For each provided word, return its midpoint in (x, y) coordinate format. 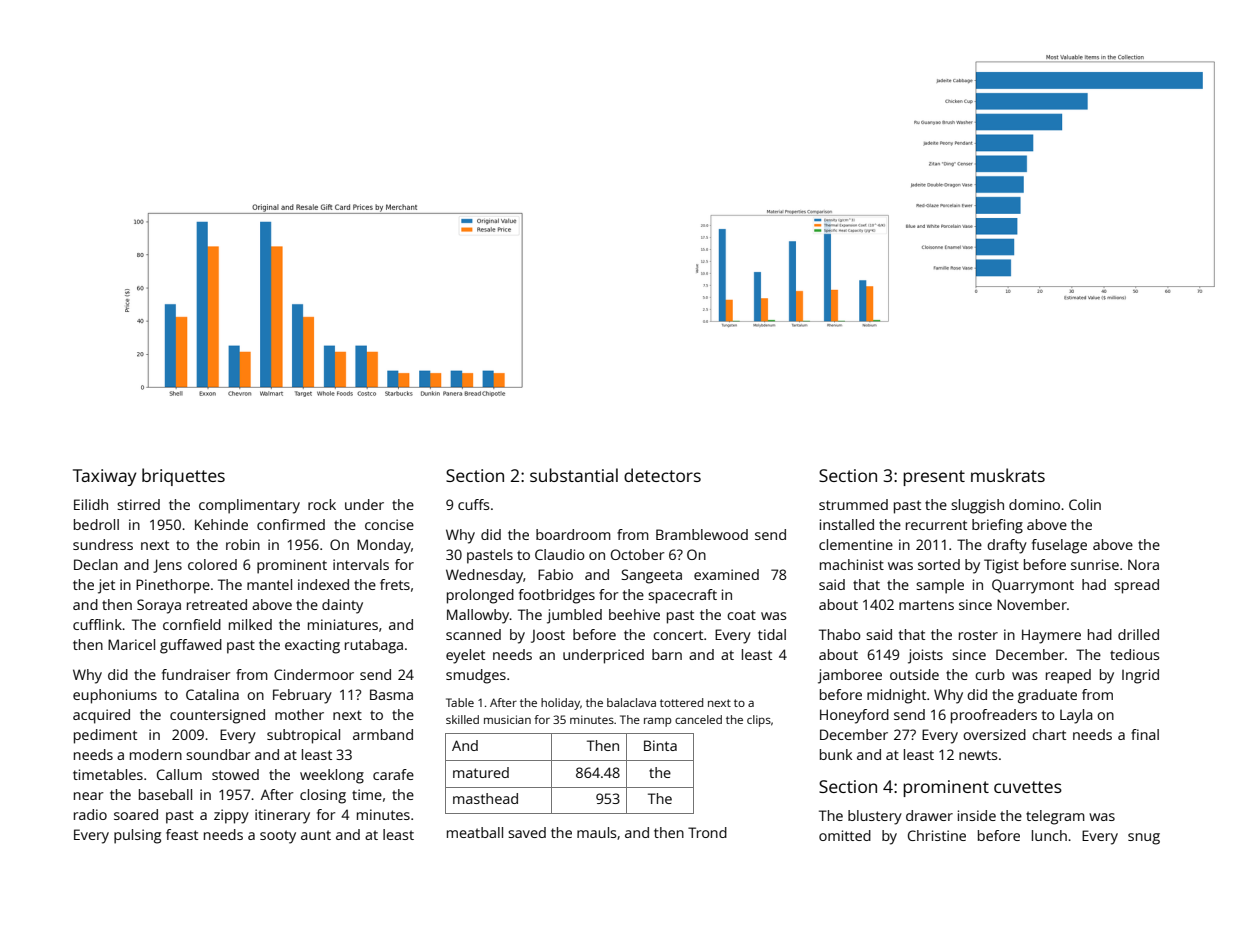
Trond (707, 832)
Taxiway (105, 477)
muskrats (1008, 475)
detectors (662, 475)
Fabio (555, 574)
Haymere (1051, 636)
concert (678, 635)
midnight (896, 696)
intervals (361, 564)
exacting (312, 646)
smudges (476, 676)
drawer (929, 815)
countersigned (217, 716)
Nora (1143, 564)
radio (90, 814)
